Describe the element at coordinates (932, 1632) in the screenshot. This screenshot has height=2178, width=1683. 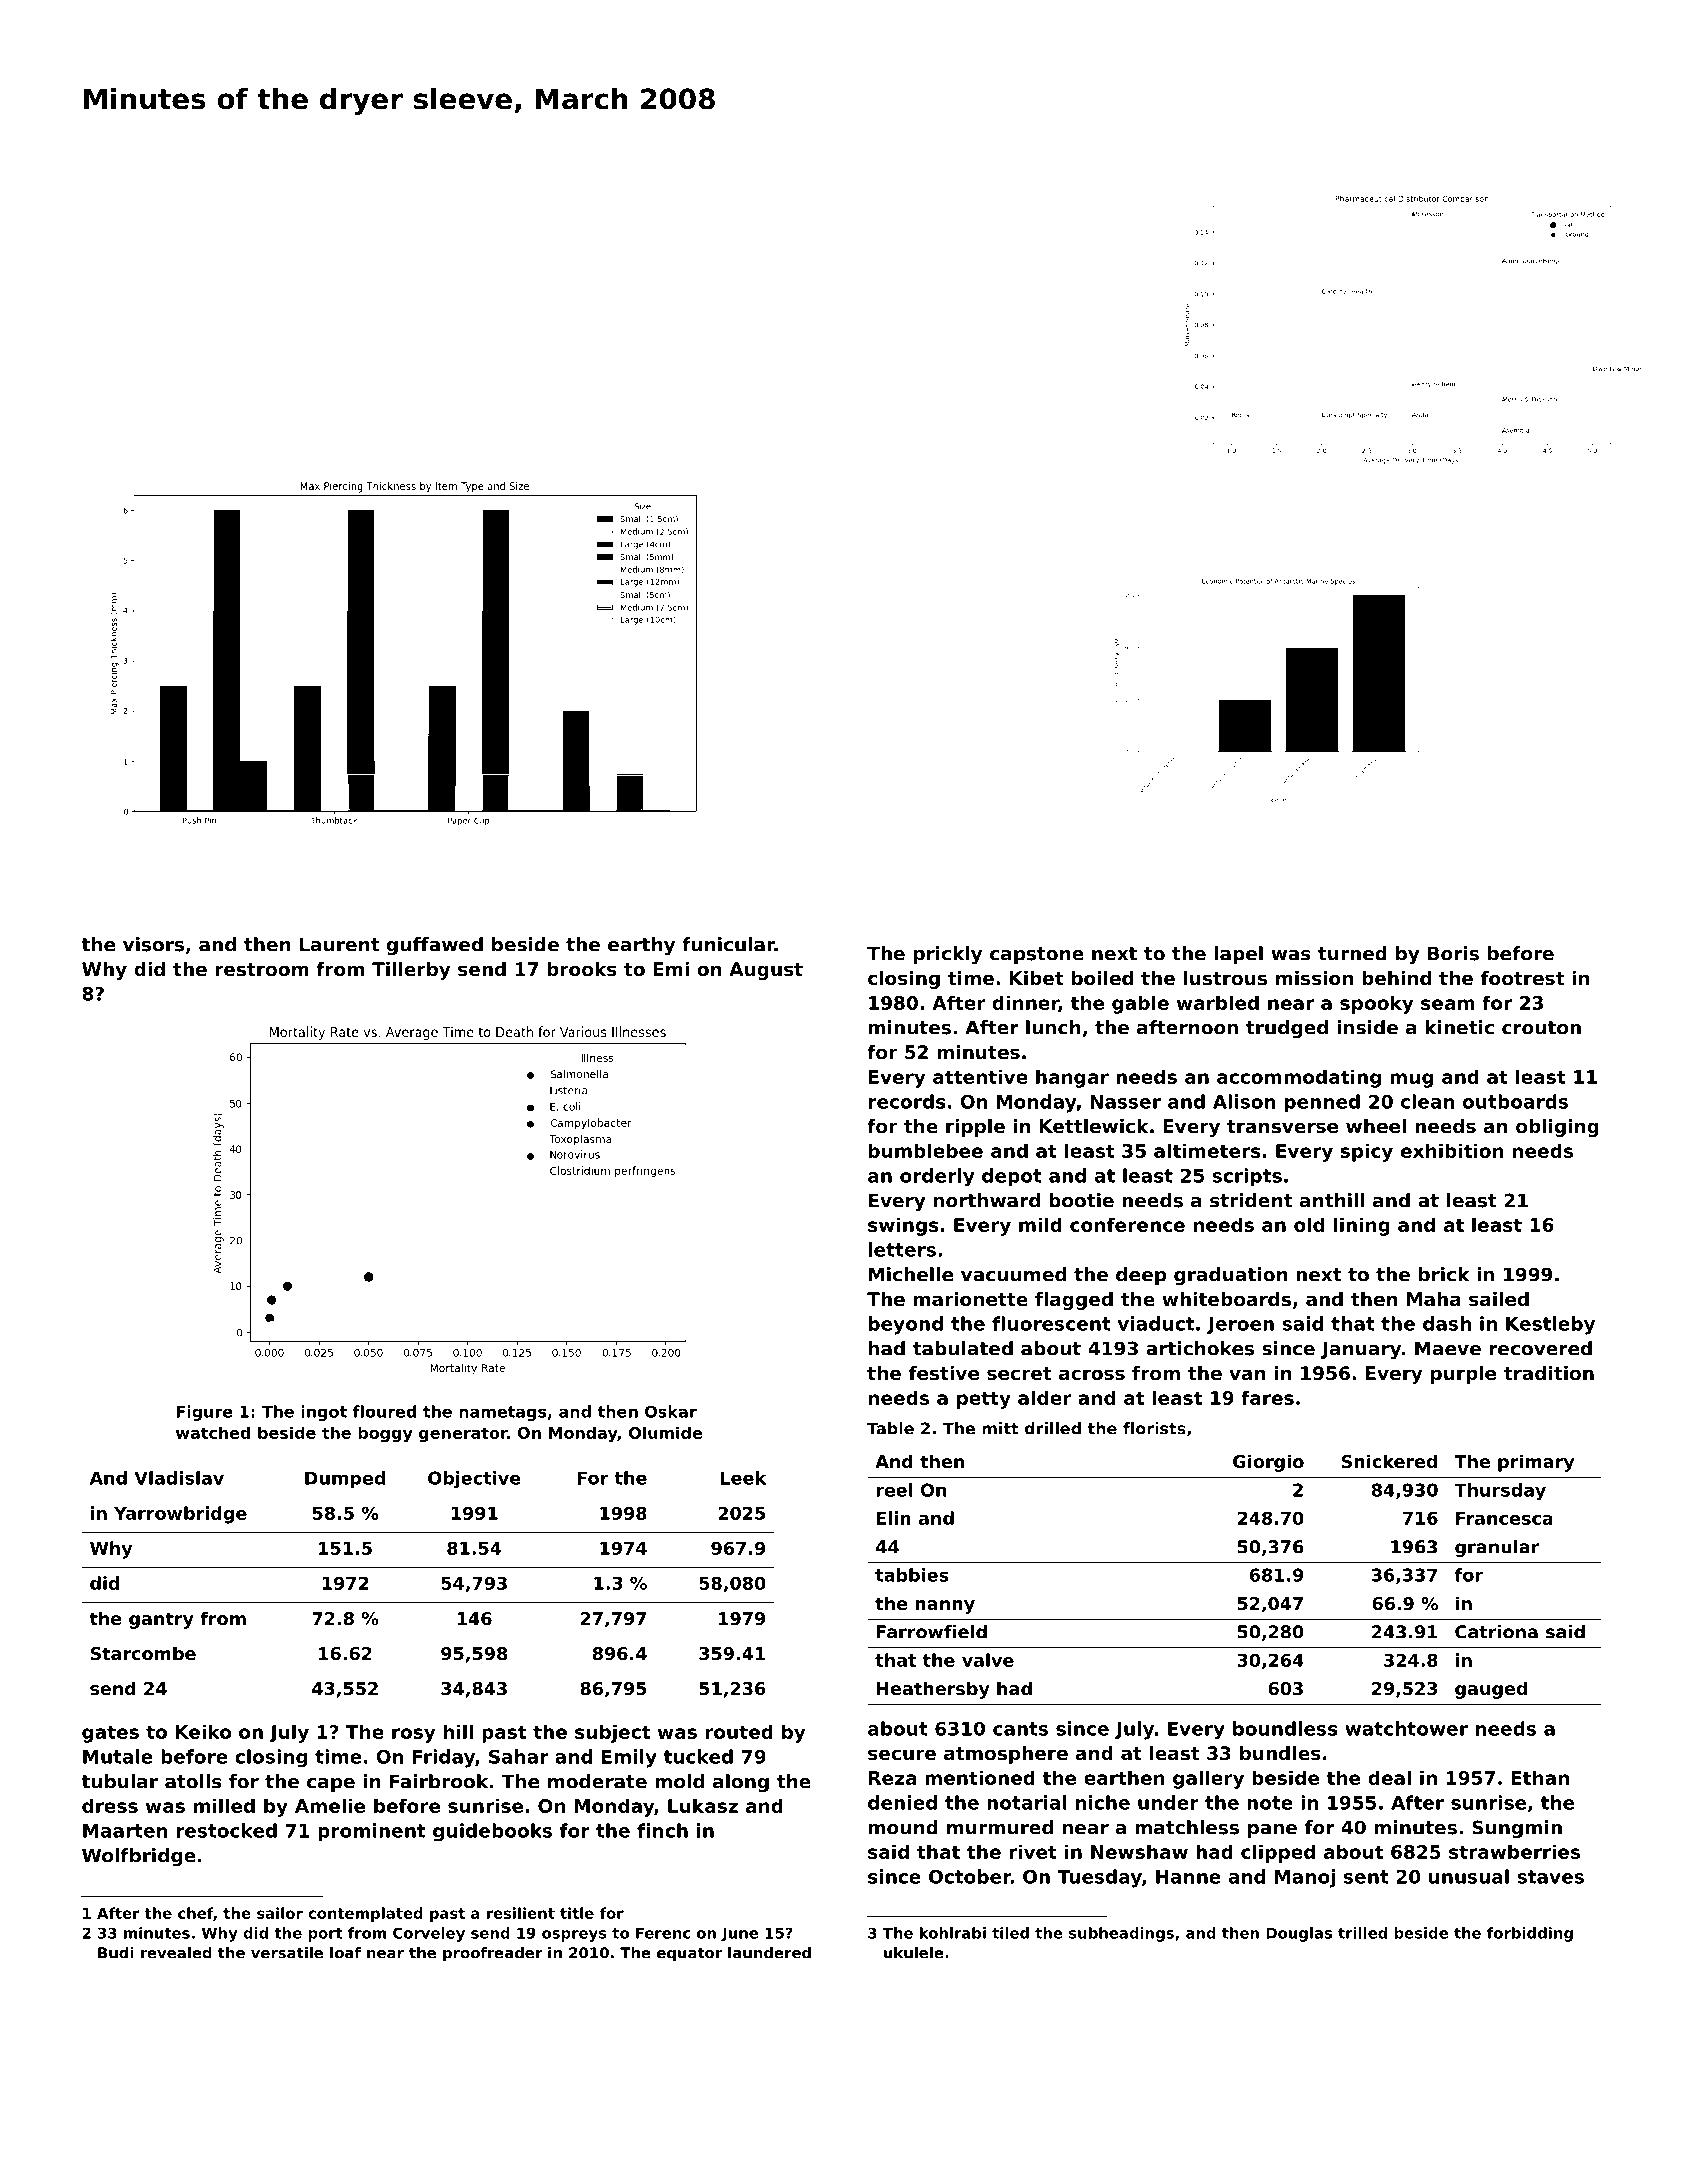
I see `Farrowfield` at that location.
